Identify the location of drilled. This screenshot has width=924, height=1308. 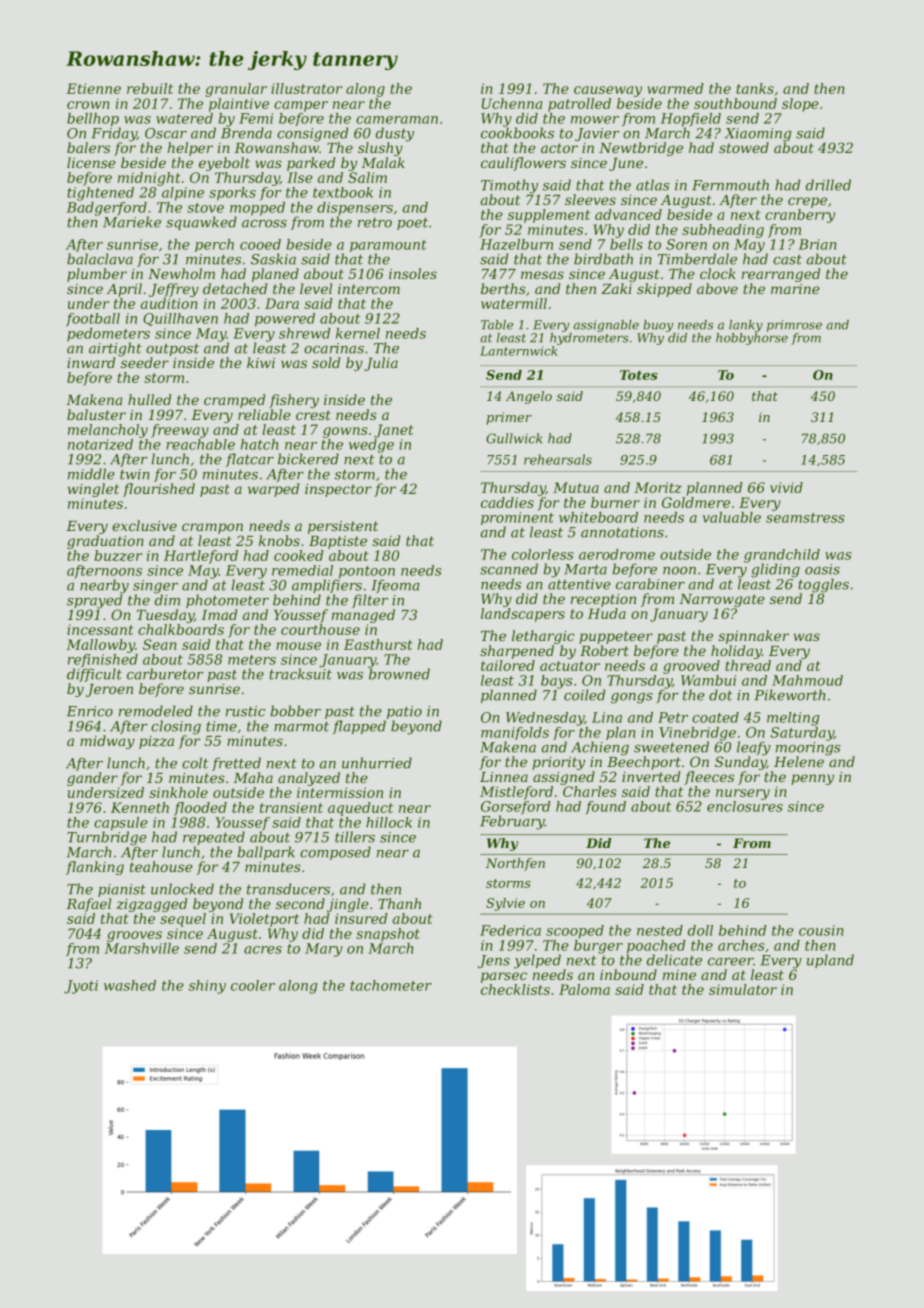
(828, 185).
